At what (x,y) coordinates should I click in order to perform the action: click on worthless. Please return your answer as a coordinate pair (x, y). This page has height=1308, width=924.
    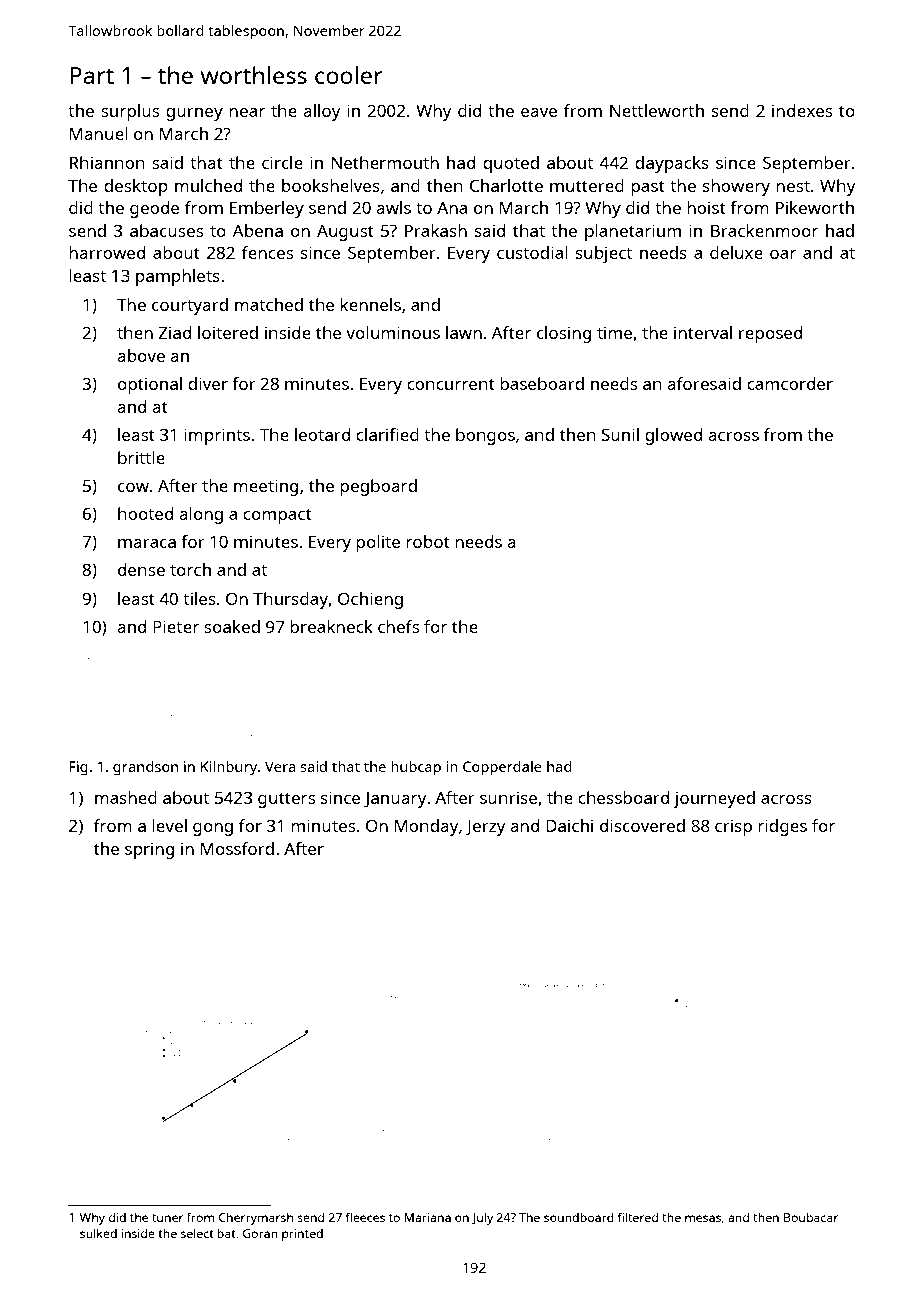
    Looking at the image, I should click on (254, 75).
